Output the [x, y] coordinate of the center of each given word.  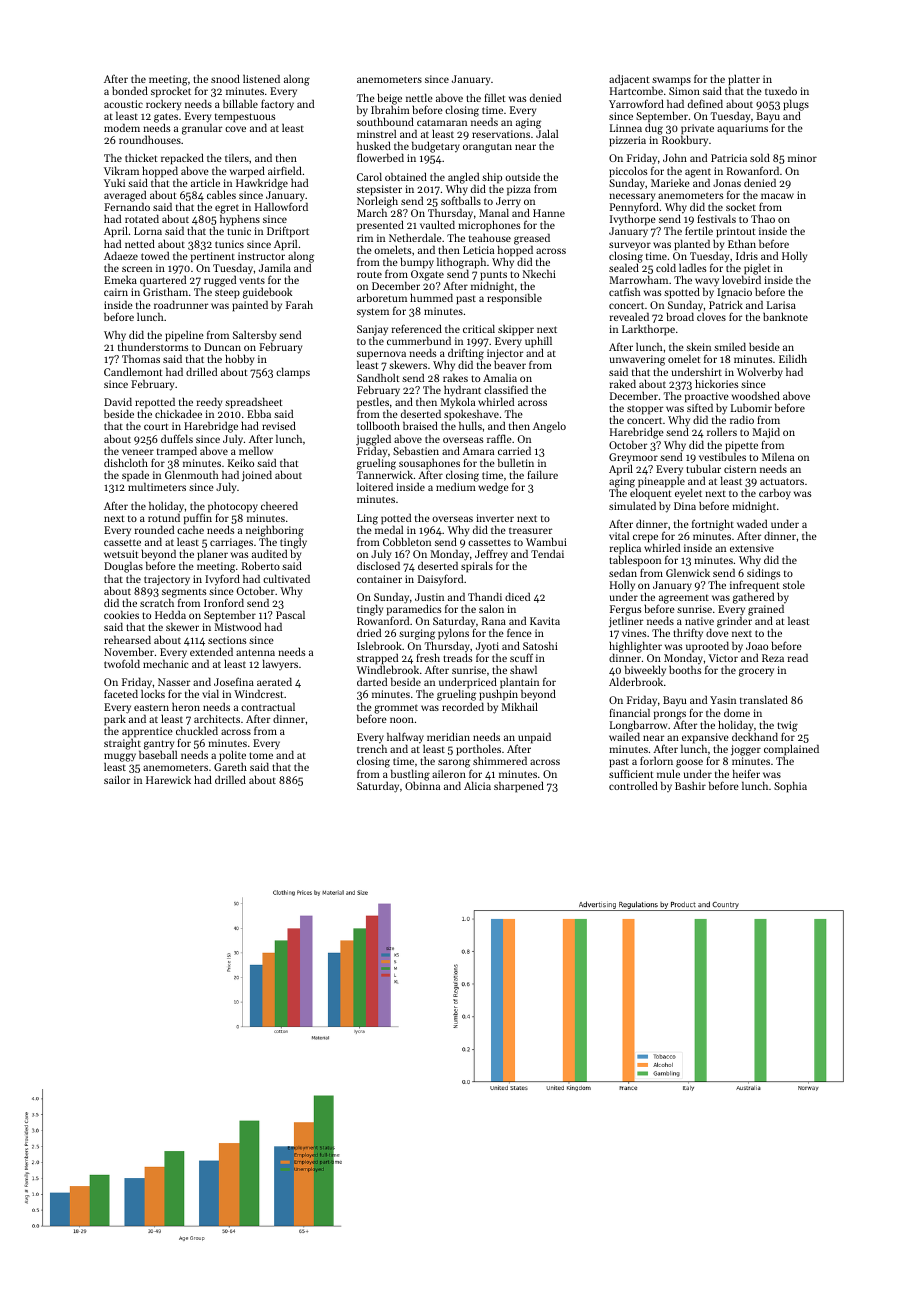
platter [744, 80]
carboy [775, 494]
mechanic [165, 664]
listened [261, 78]
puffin [198, 519]
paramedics [414, 611]
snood [225, 78]
